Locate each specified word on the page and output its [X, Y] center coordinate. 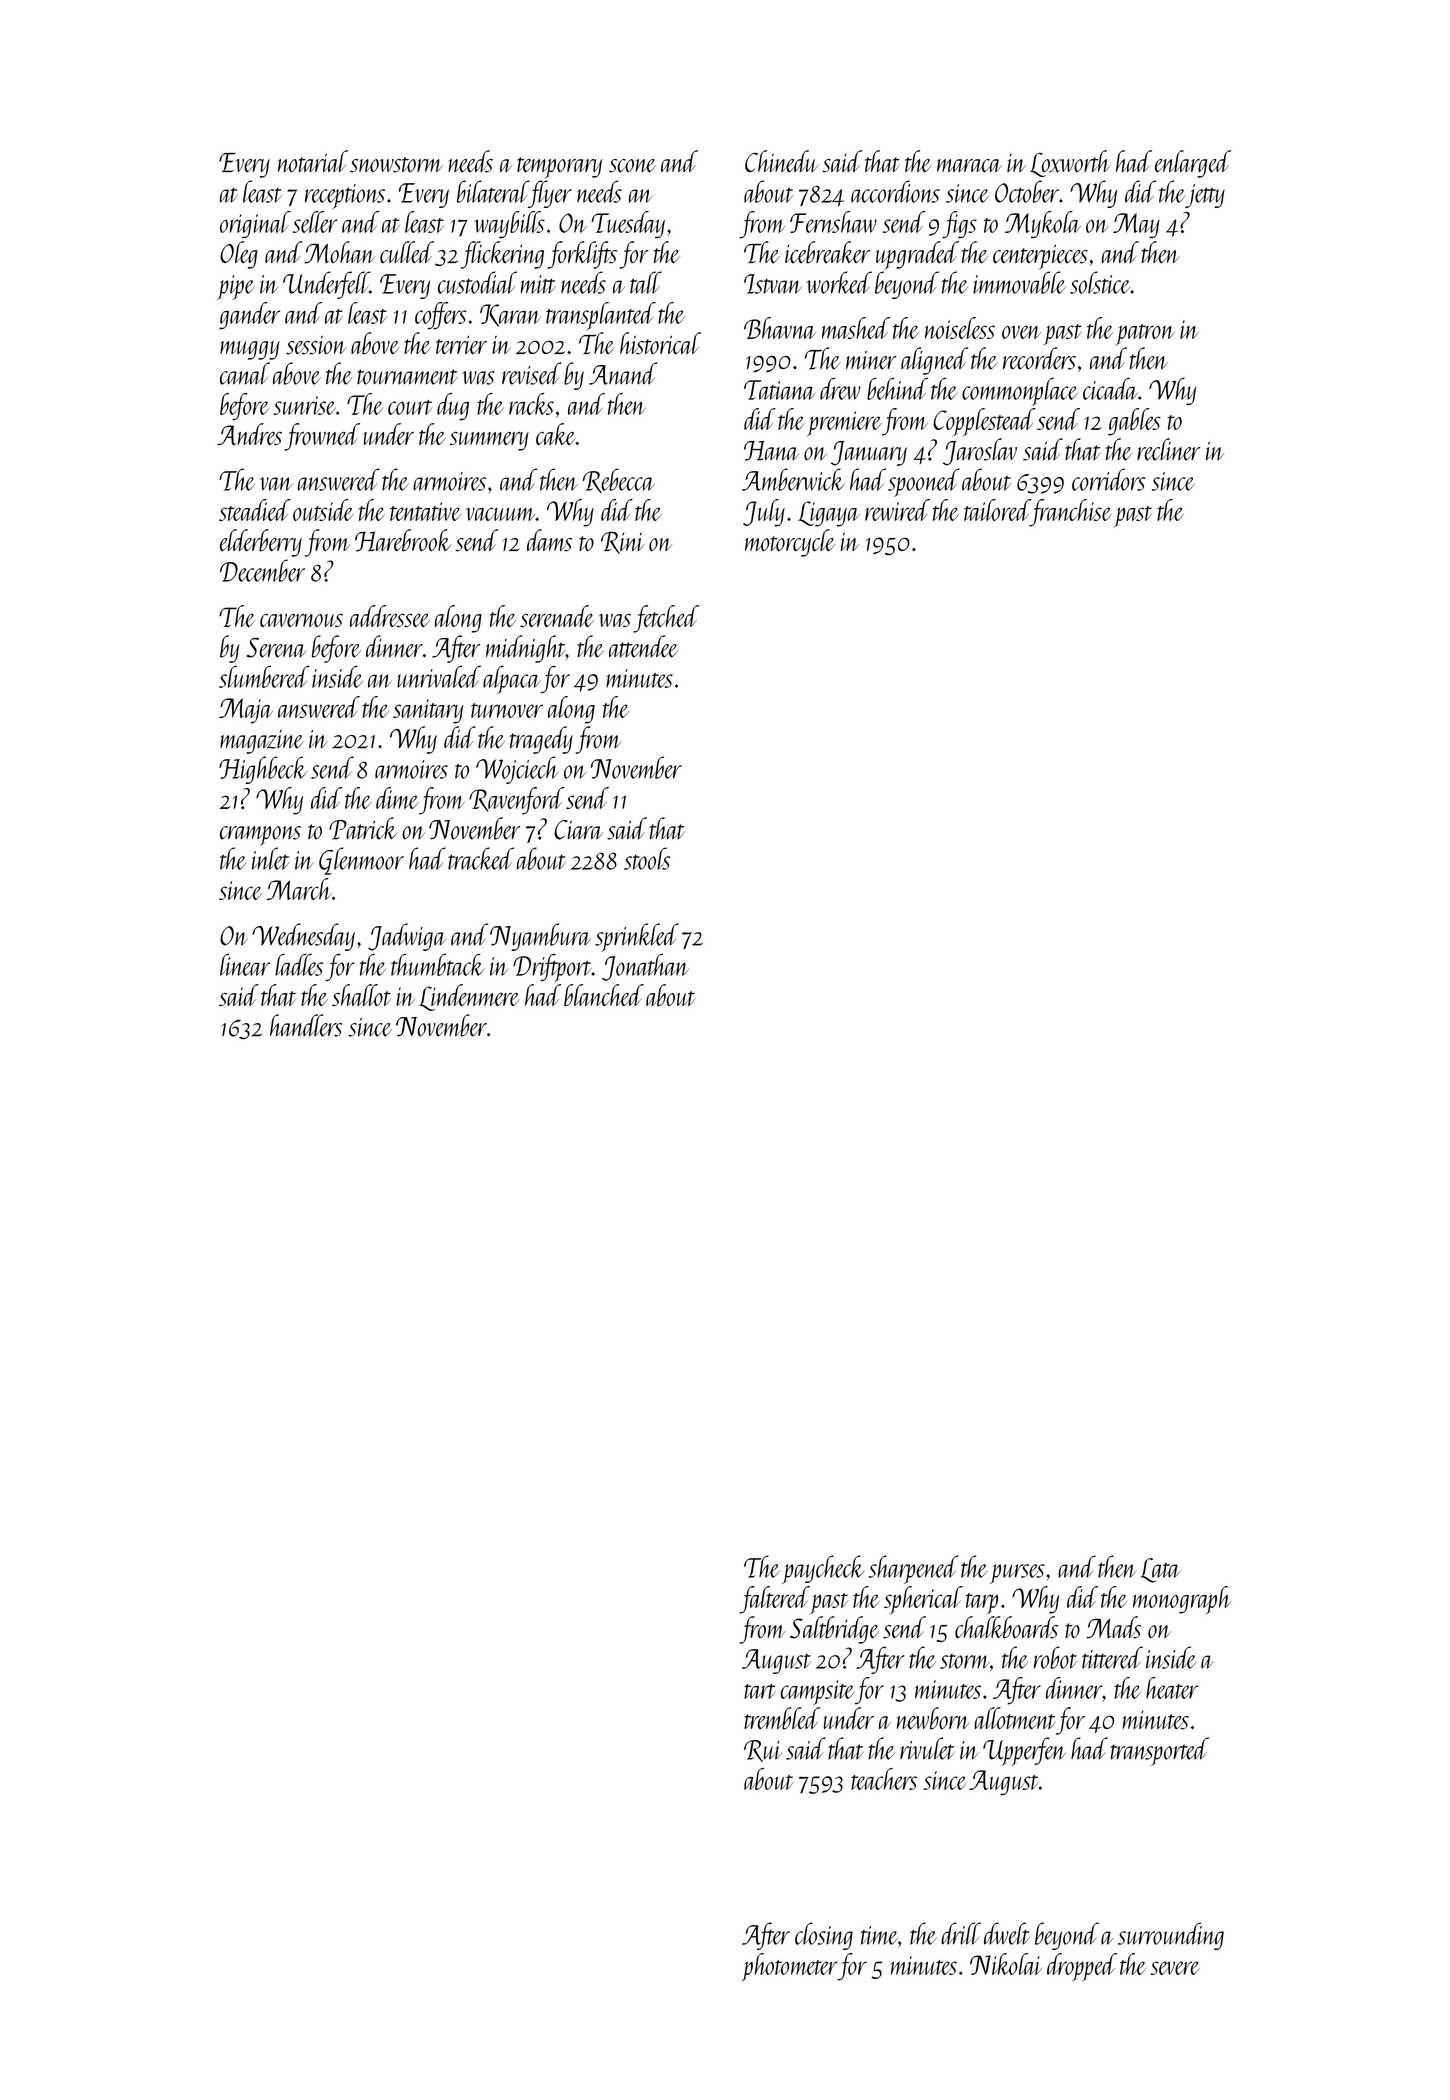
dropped [1082, 1967]
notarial [313, 161]
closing [824, 1936]
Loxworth [1070, 163]
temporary [559, 168]
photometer [789, 1967]
